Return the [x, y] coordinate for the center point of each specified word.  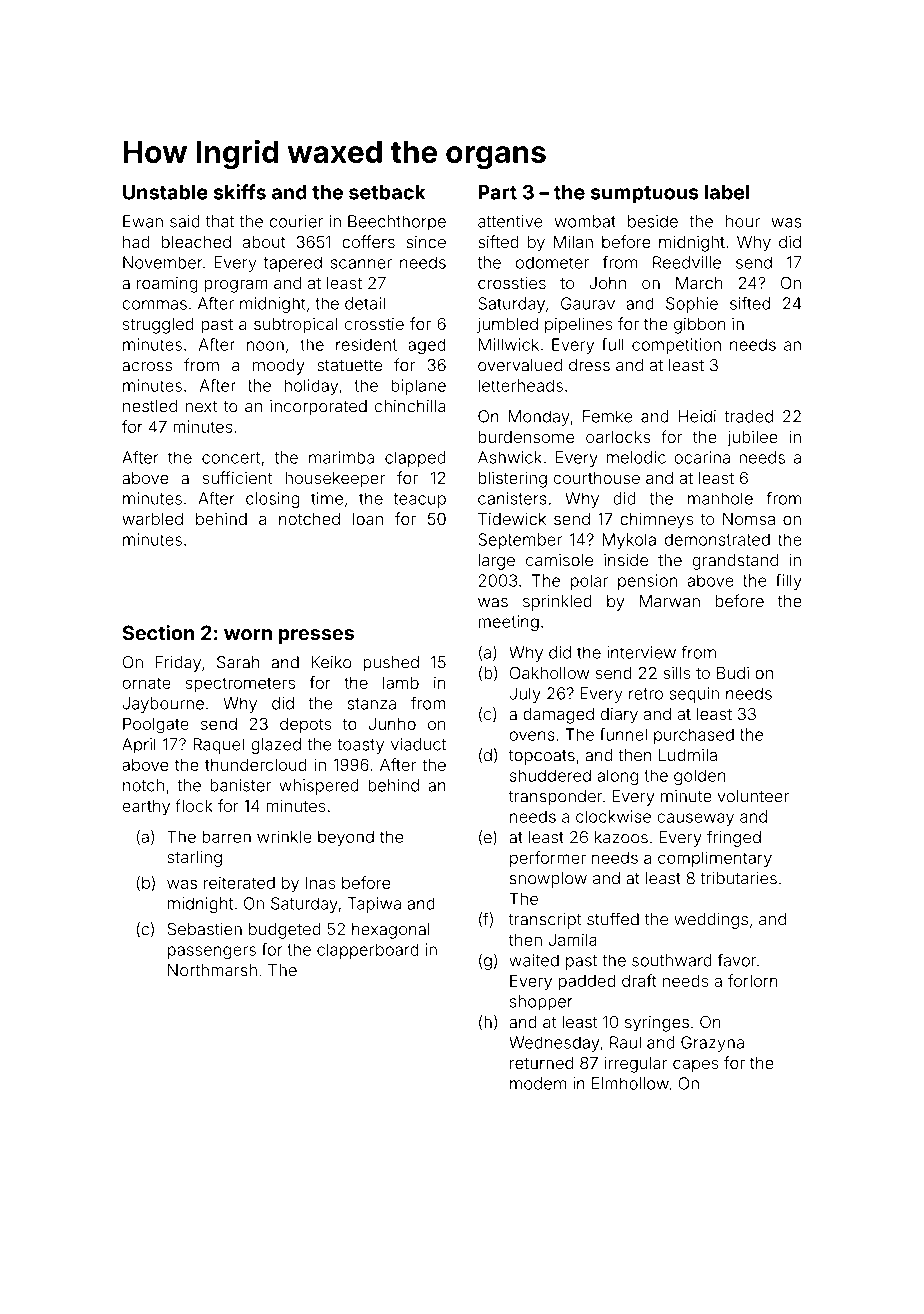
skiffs [240, 192]
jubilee [752, 438]
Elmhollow [630, 1083]
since [426, 242]
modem [538, 1083]
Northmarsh [212, 970]
